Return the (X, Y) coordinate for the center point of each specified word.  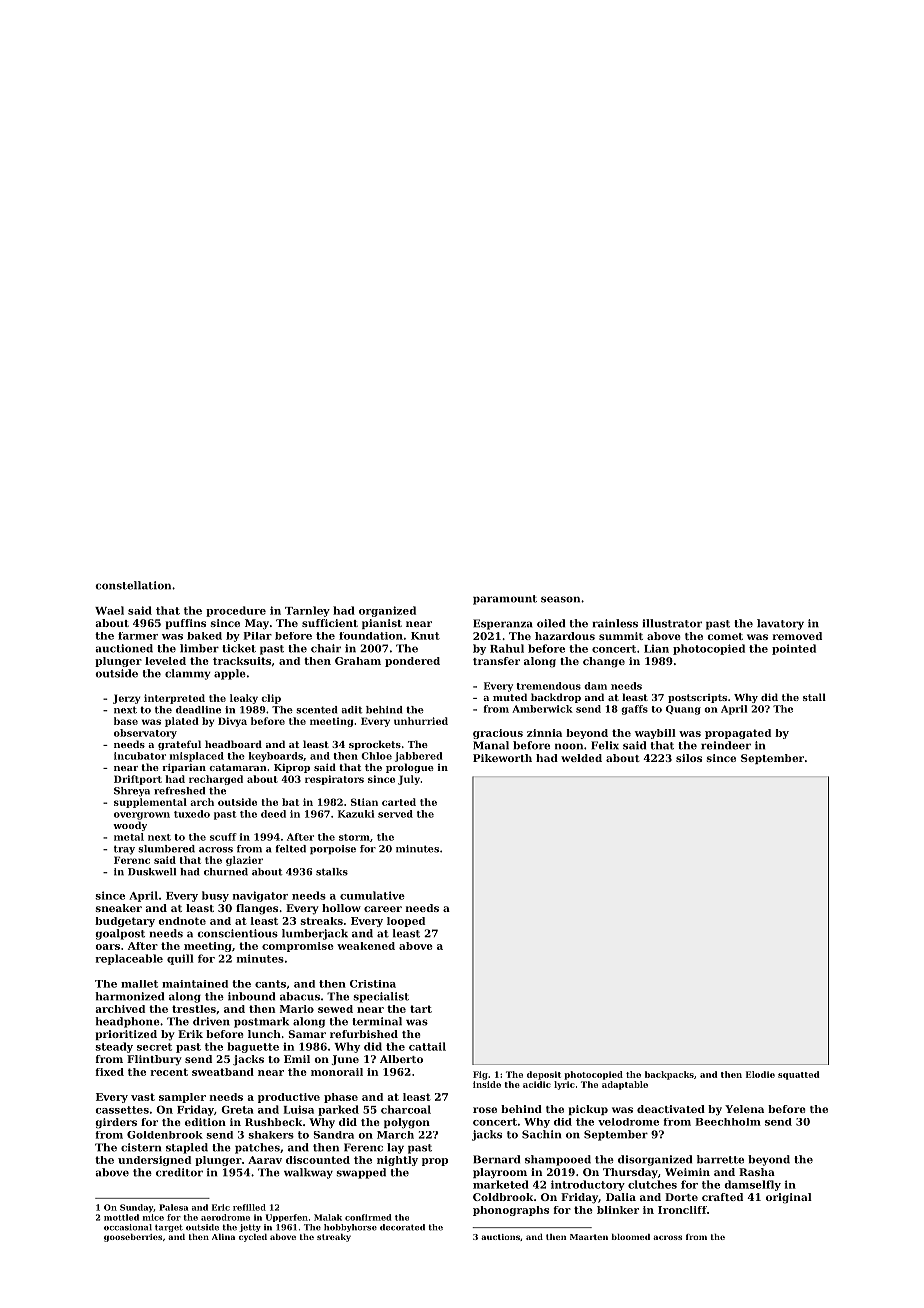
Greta (237, 1109)
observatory (145, 734)
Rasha (757, 1172)
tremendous (548, 686)
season (560, 599)
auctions (500, 1237)
